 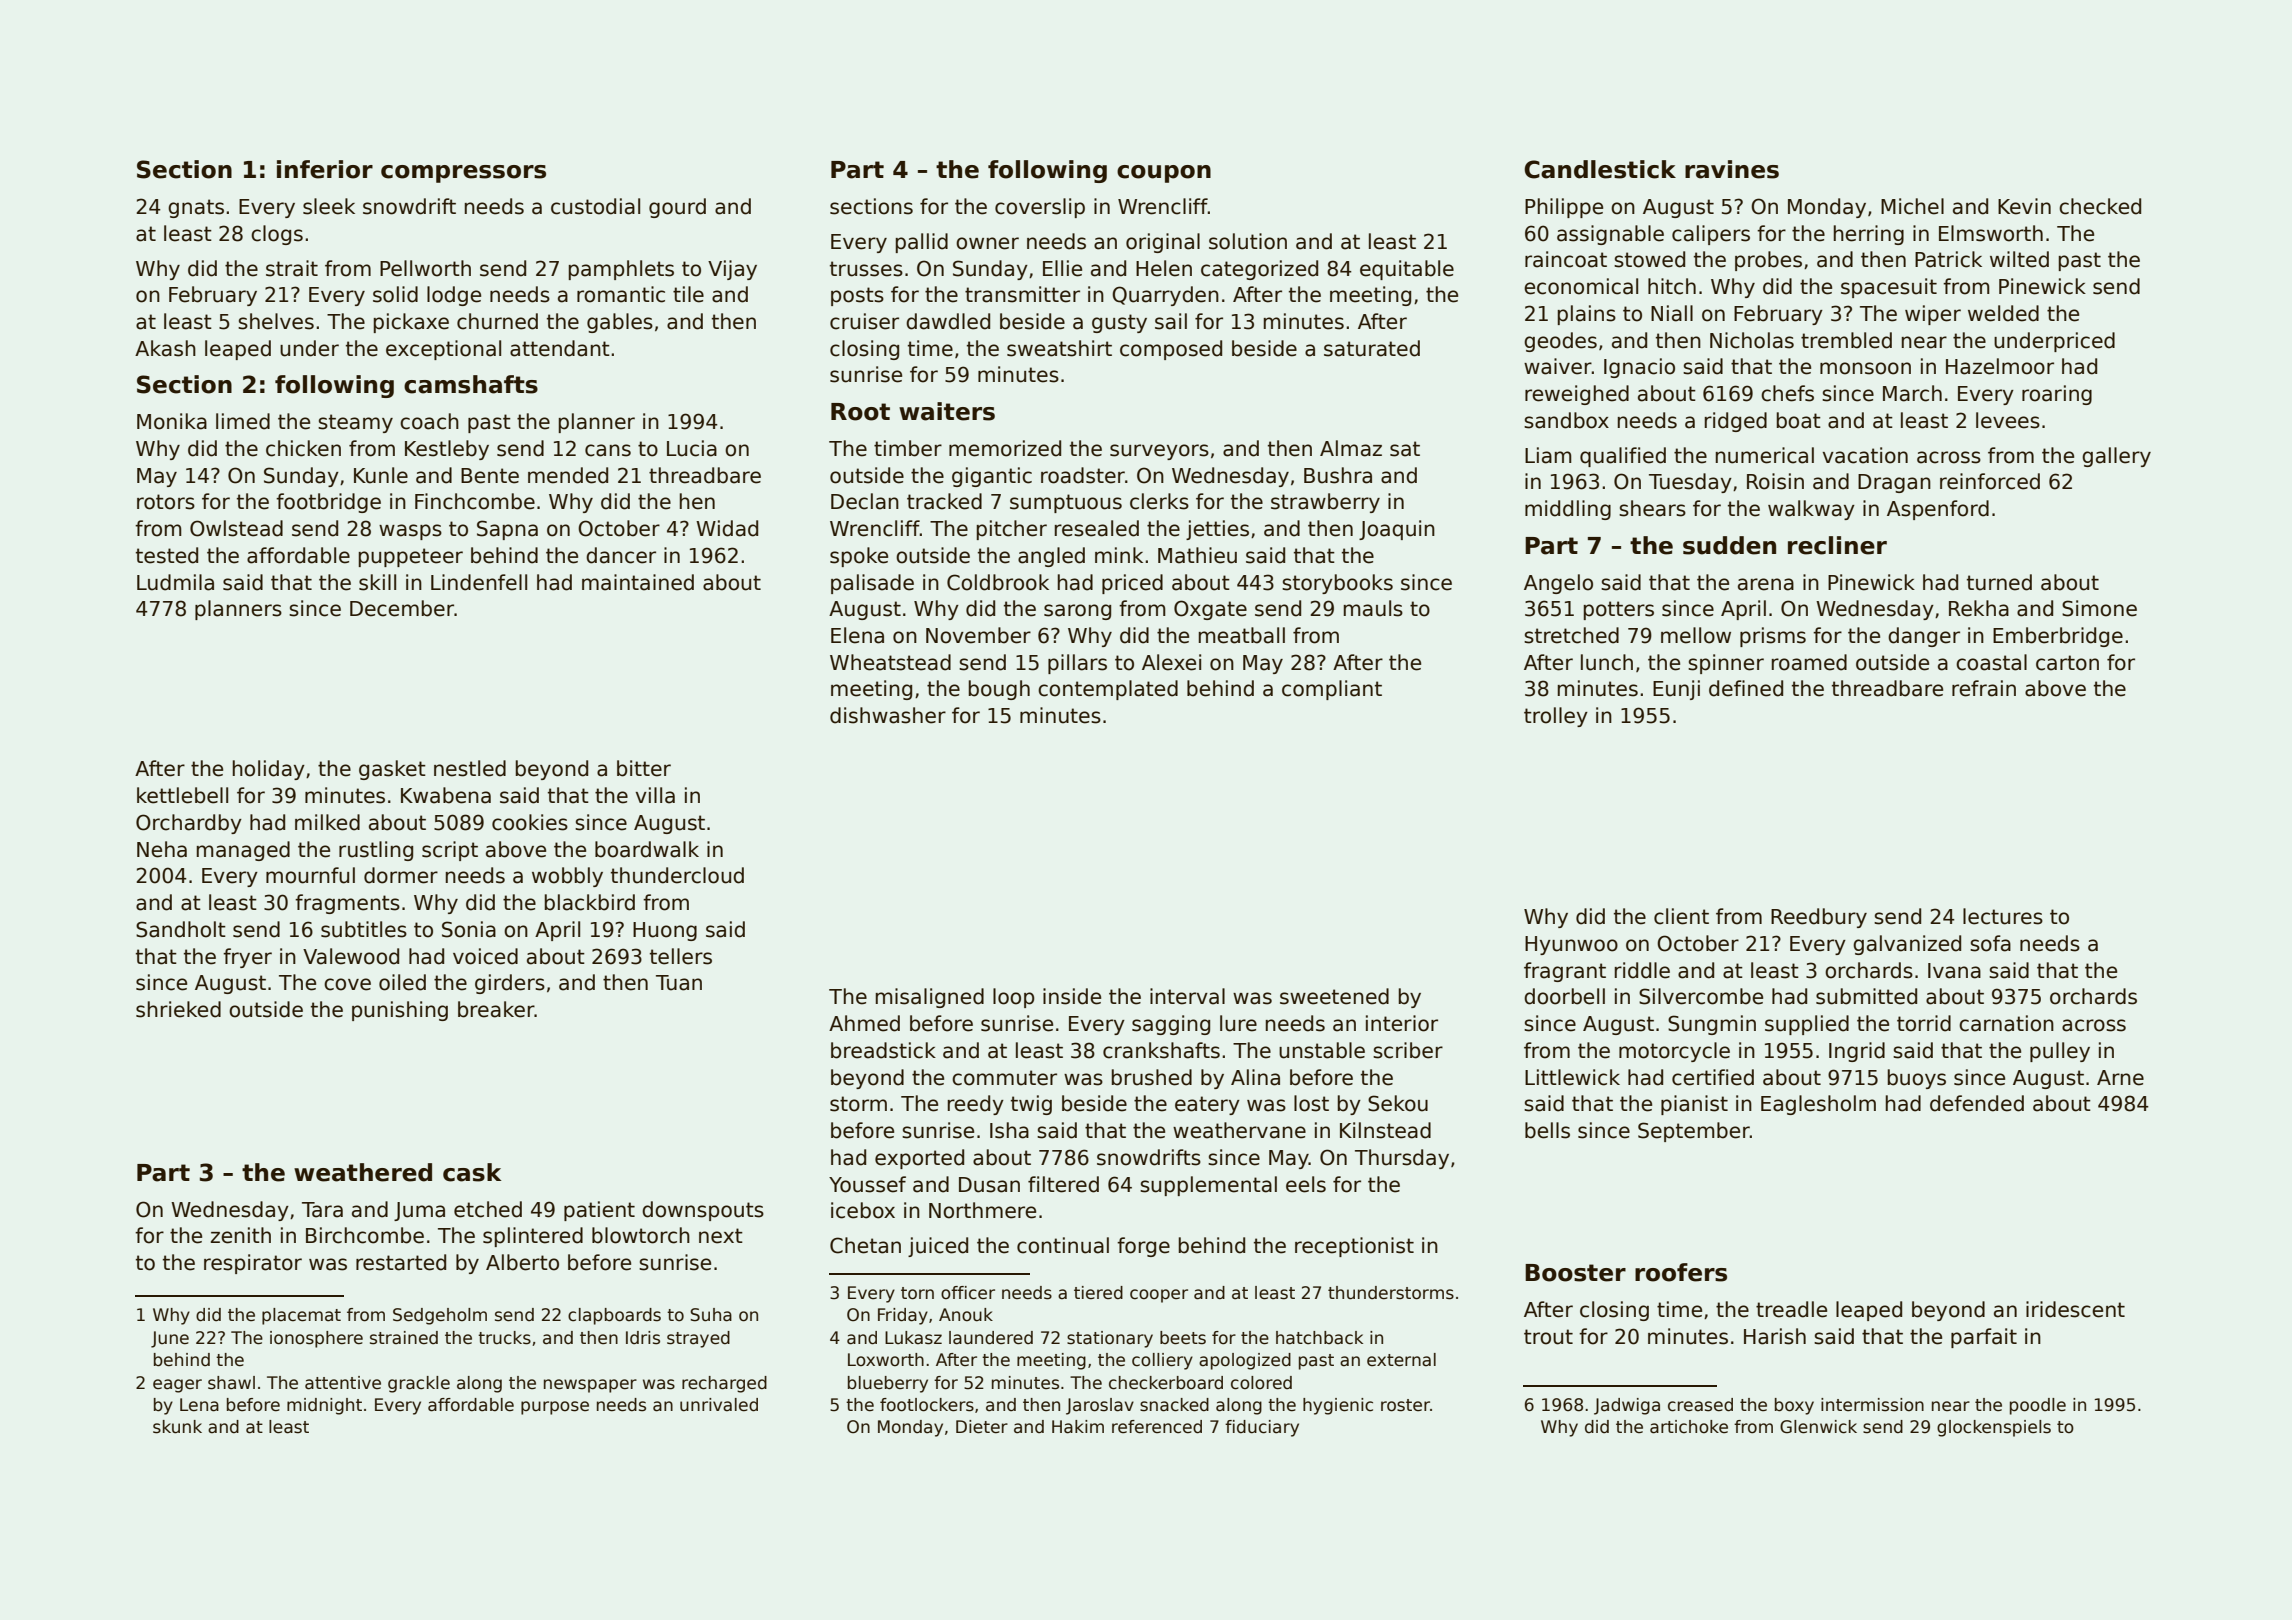 I want to click on September, so click(x=1694, y=1132).
